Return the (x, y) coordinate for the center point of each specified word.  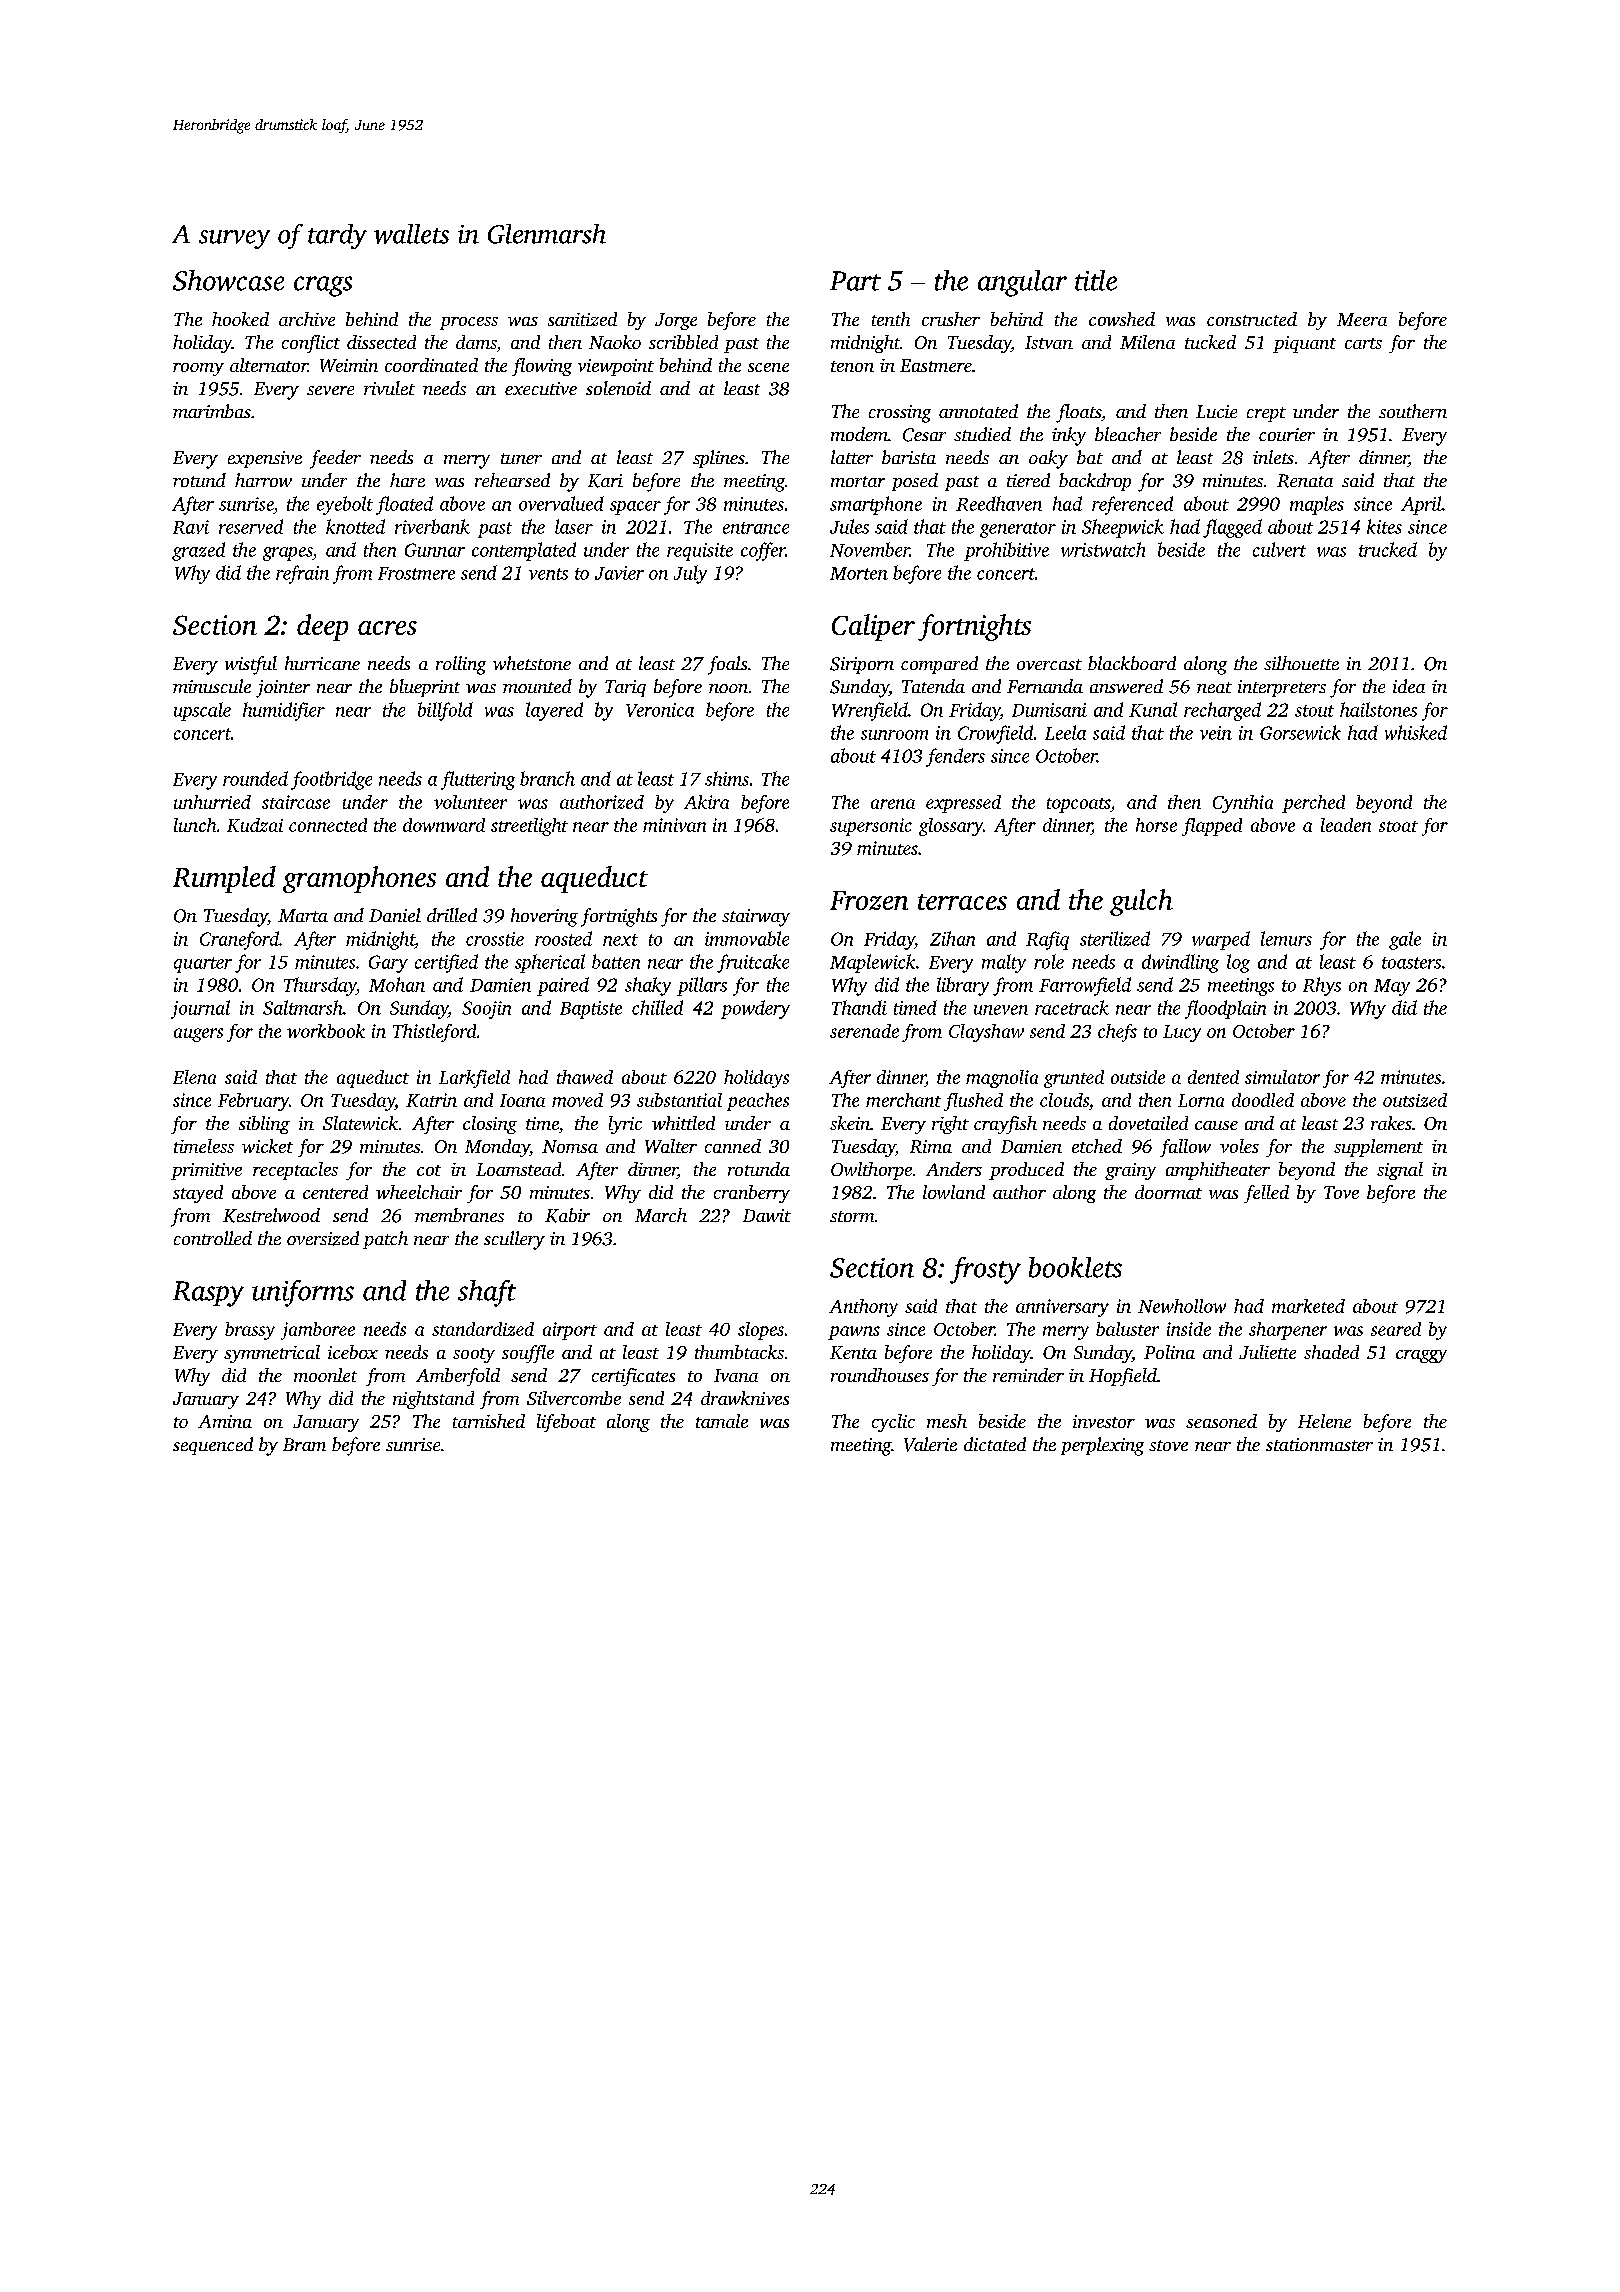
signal (1400, 1171)
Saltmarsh (303, 1007)
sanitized (582, 319)
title (1096, 280)
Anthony (863, 1308)
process (469, 323)
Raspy (208, 1294)
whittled (683, 1123)
